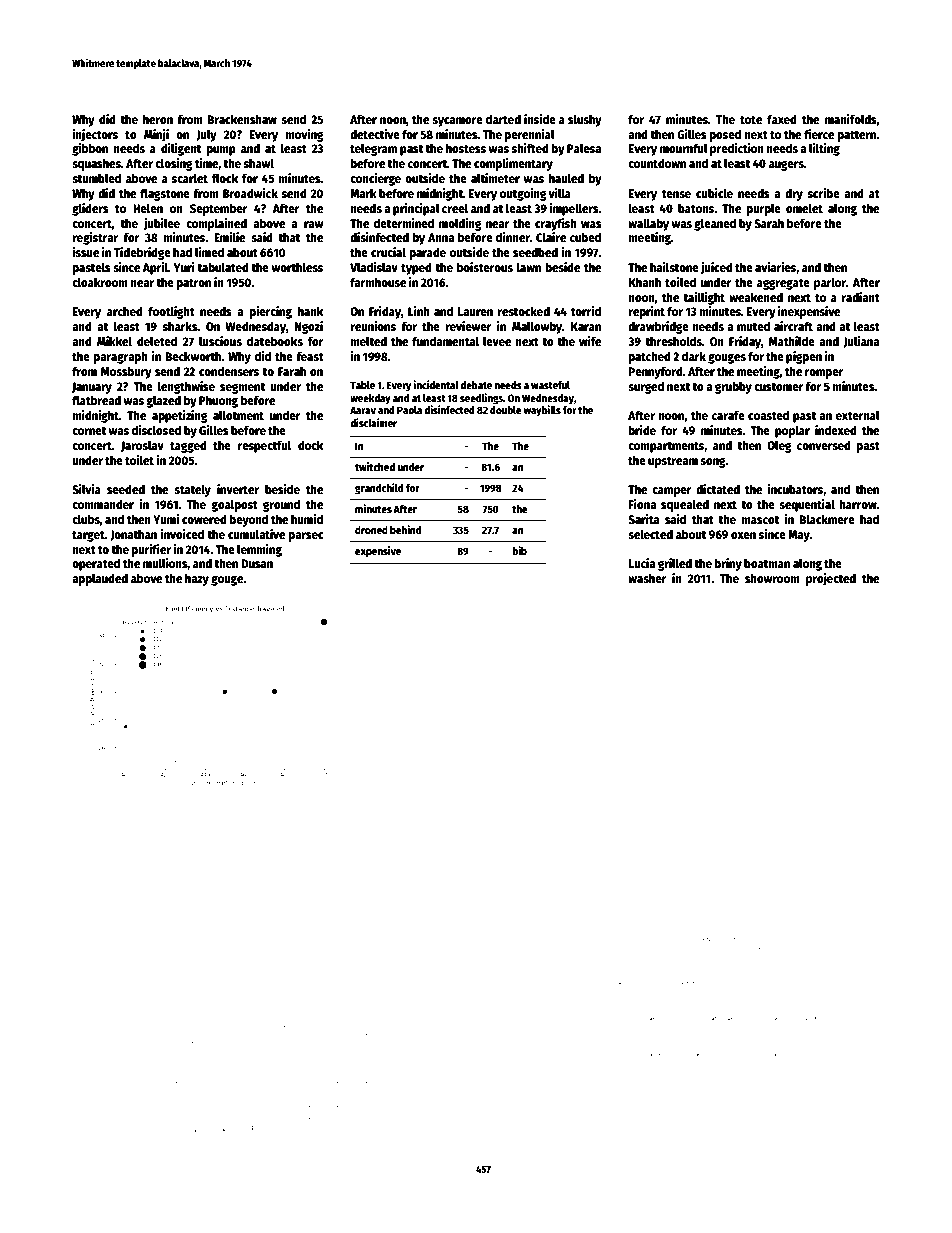 This screenshot has width=952, height=1233. I want to click on weakened, so click(756, 297).
